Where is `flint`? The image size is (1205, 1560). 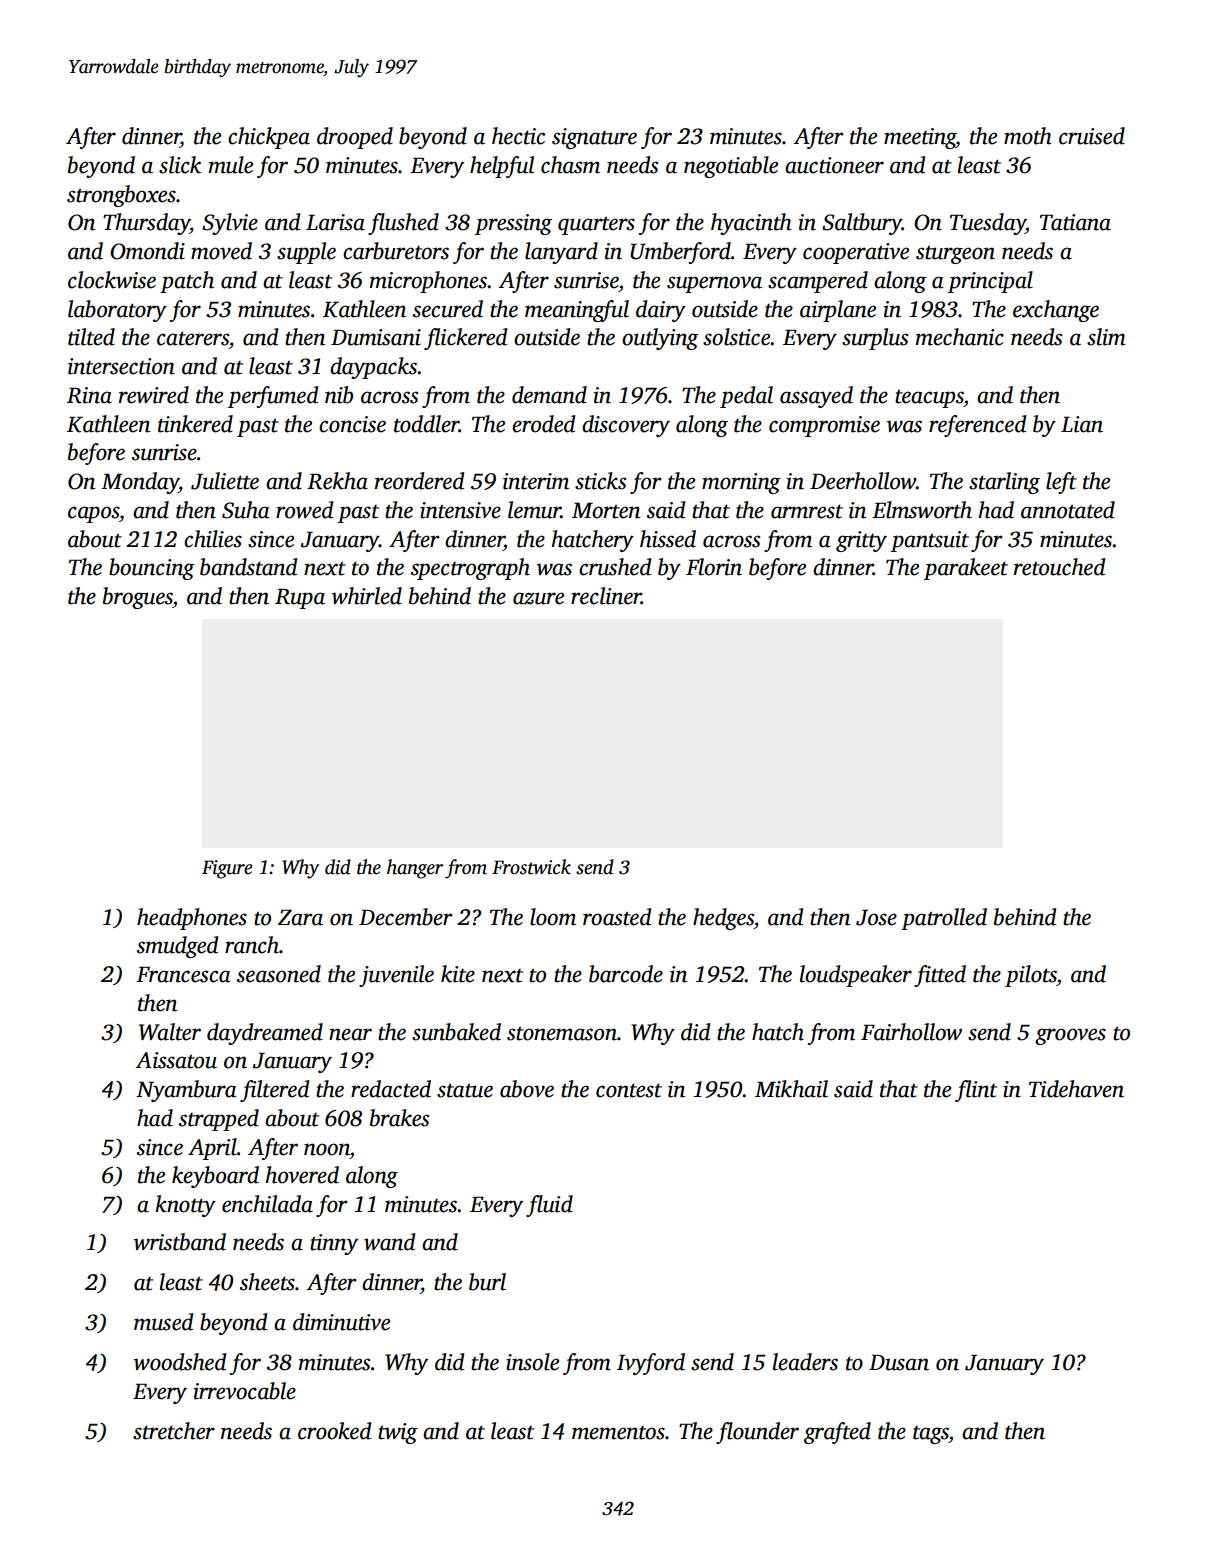
flint is located at coordinates (976, 1091).
